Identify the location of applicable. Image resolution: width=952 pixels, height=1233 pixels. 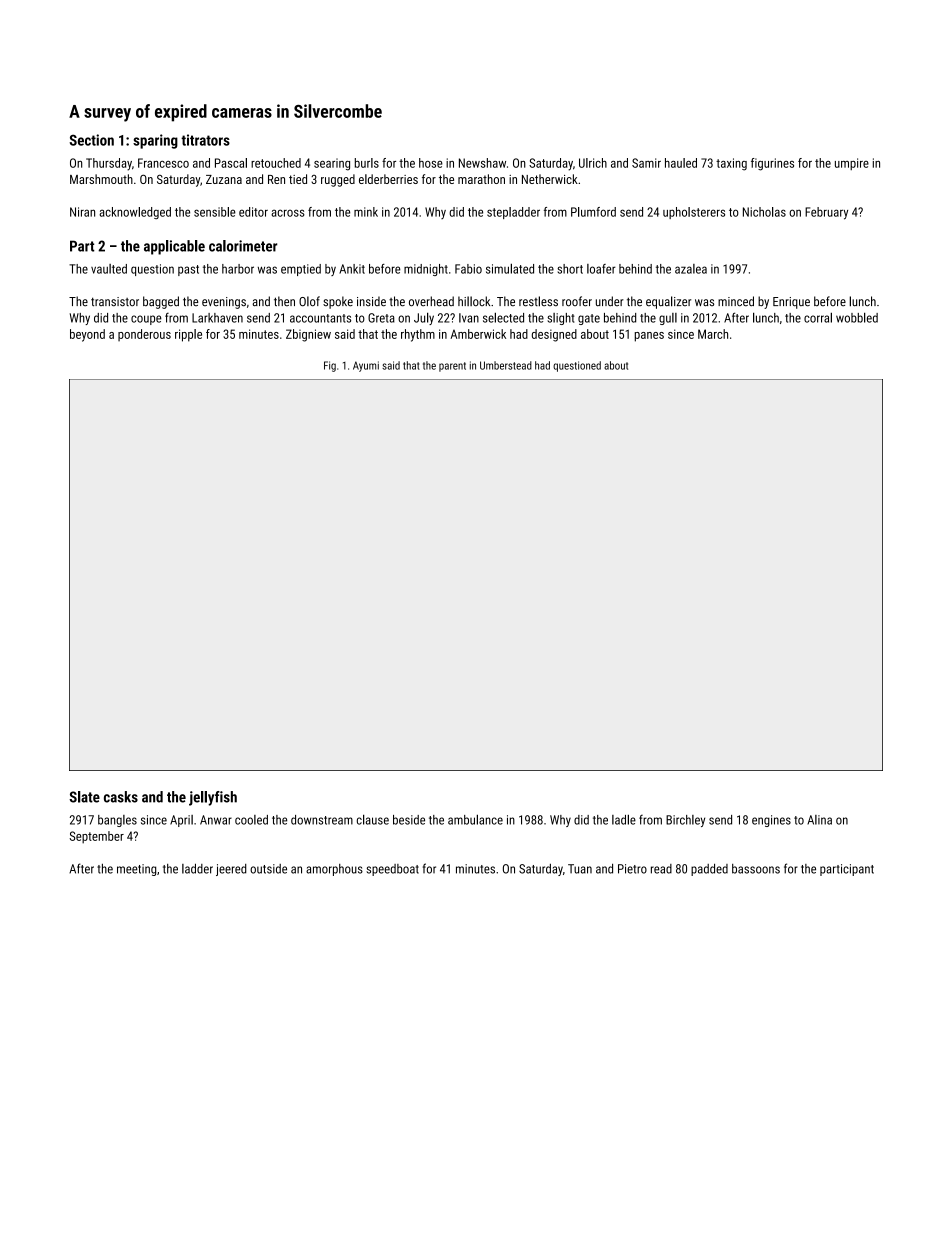
(174, 247).
